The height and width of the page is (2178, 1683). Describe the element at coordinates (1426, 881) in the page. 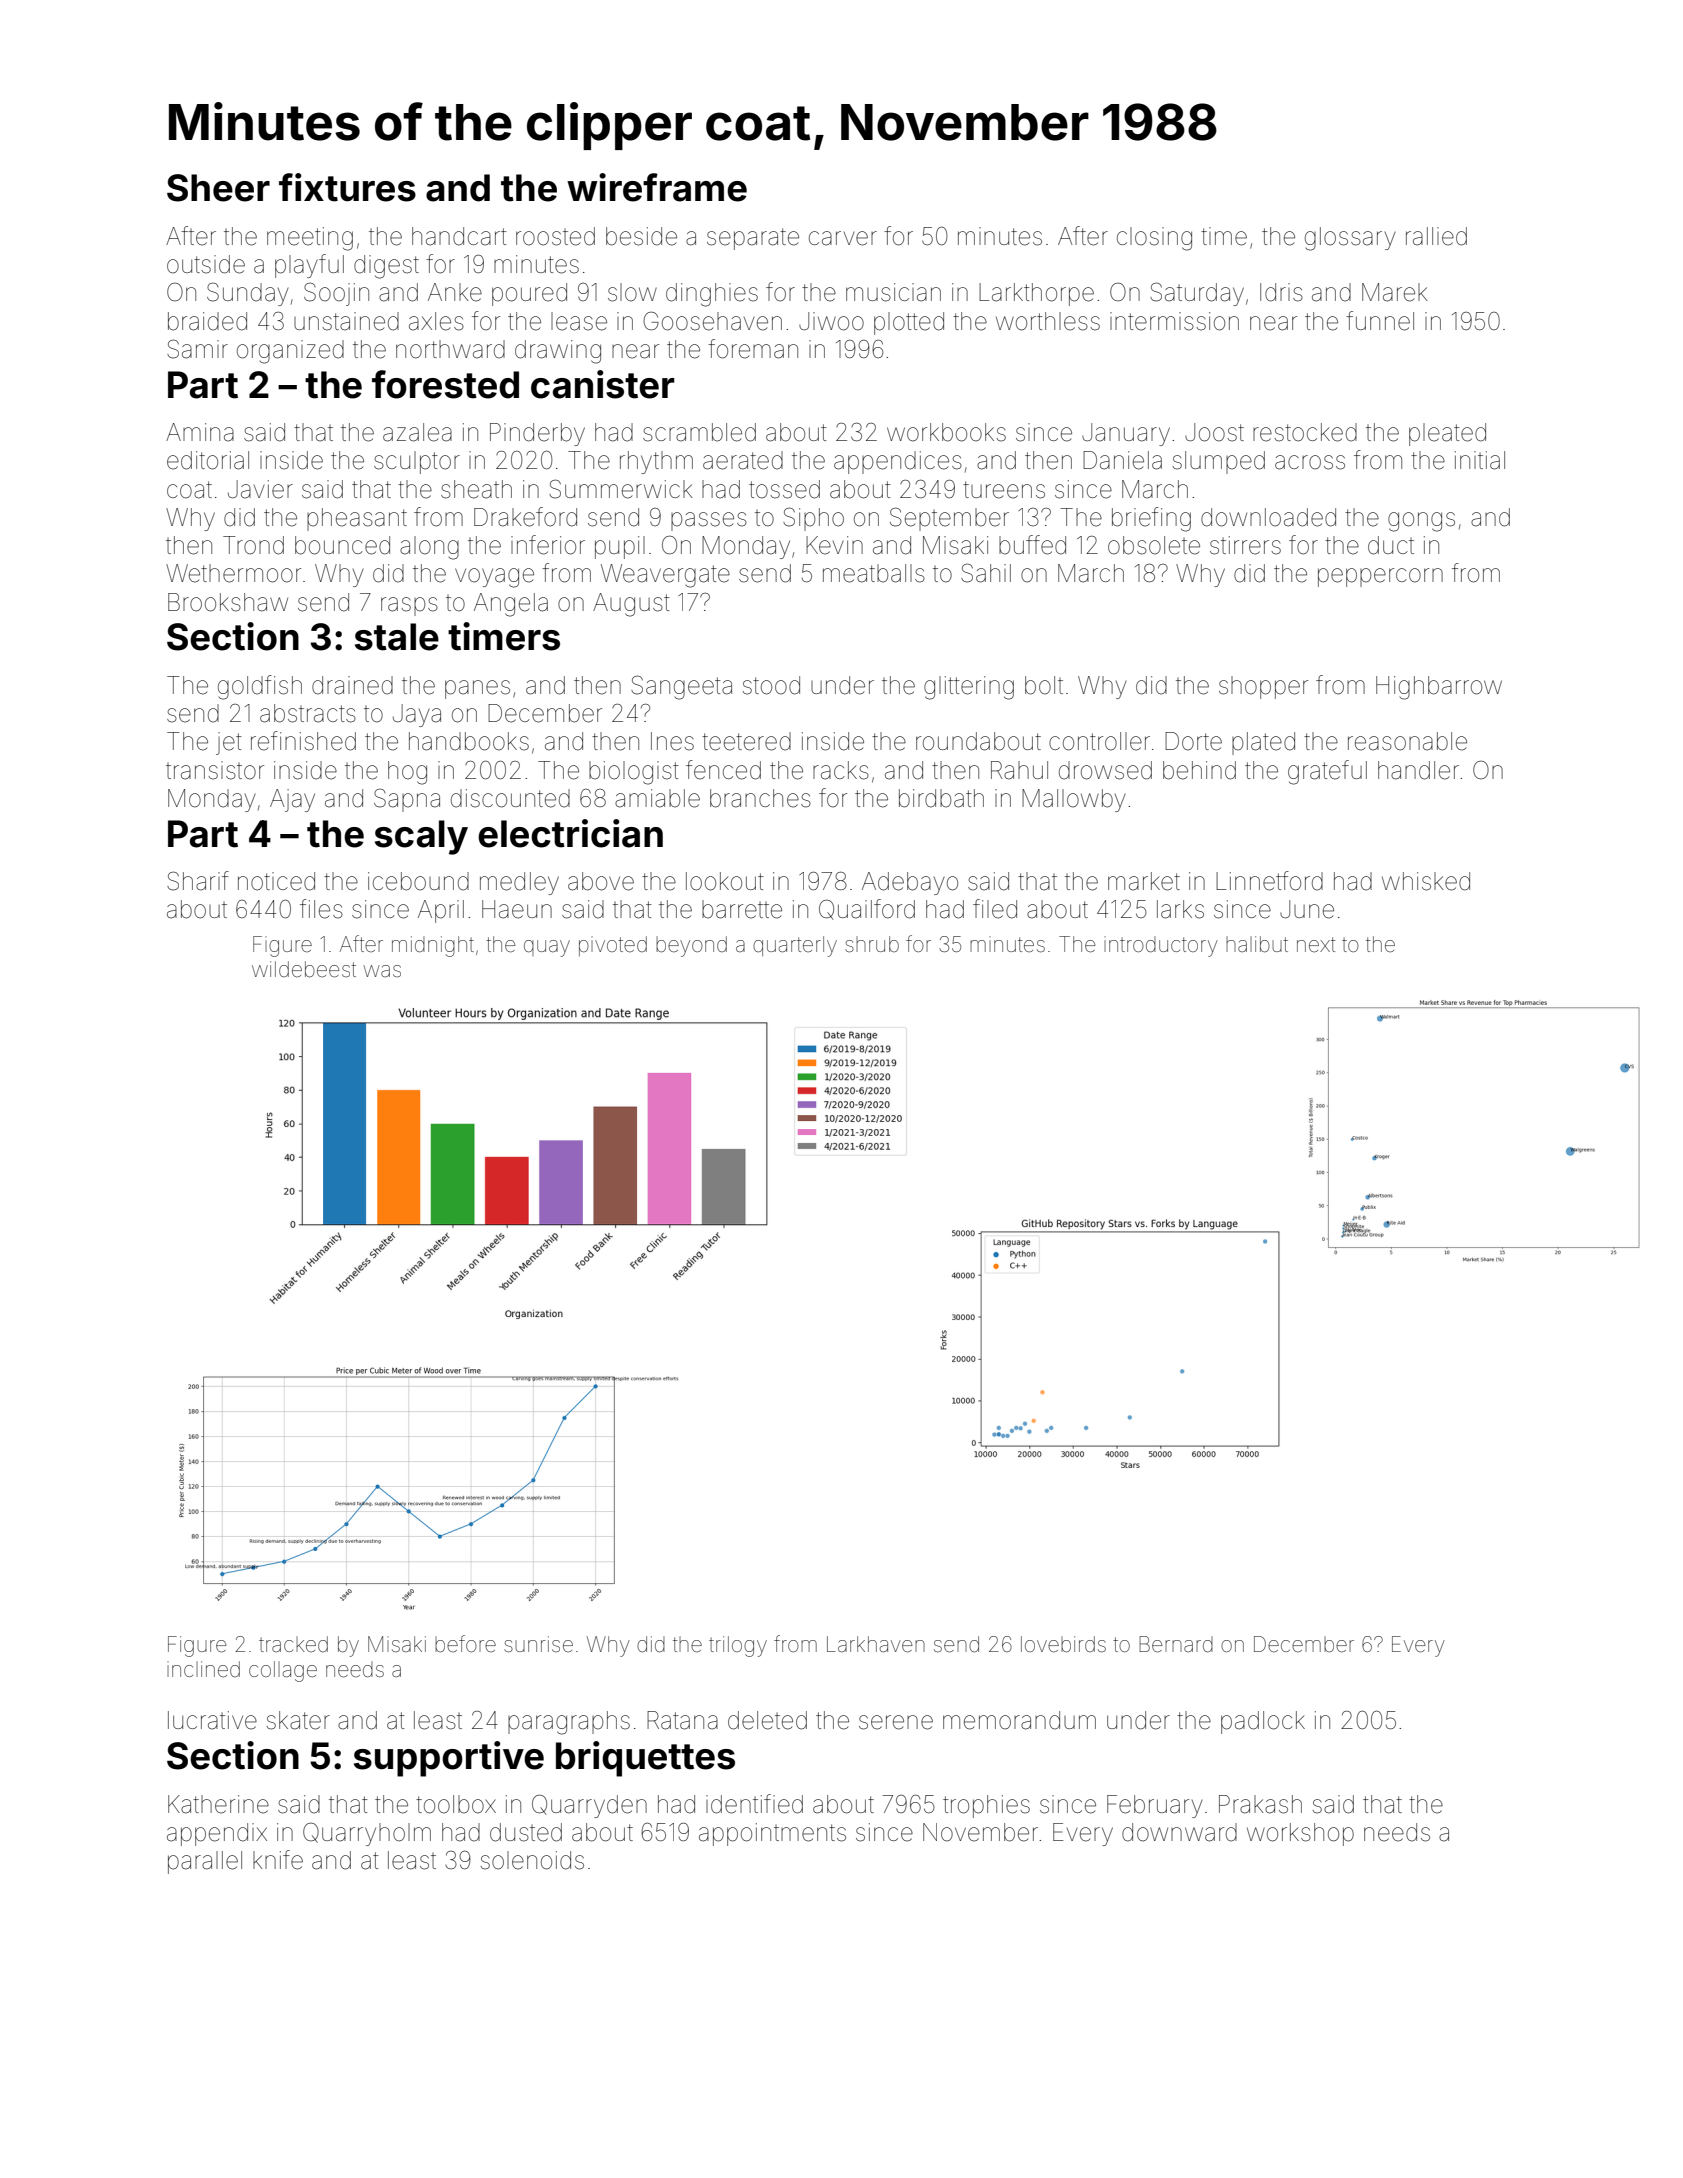

I see `whisked` at that location.
